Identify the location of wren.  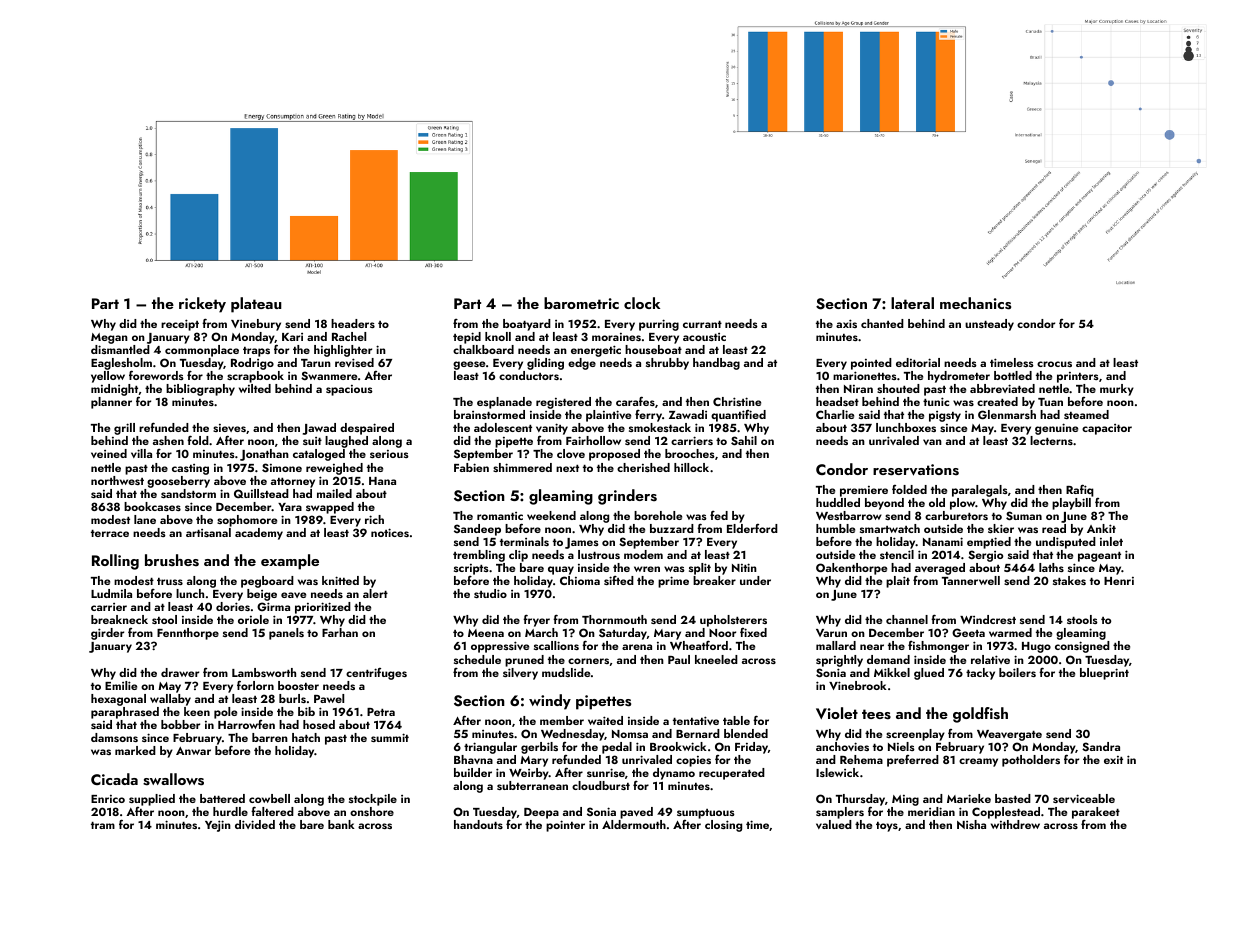
(647, 569).
